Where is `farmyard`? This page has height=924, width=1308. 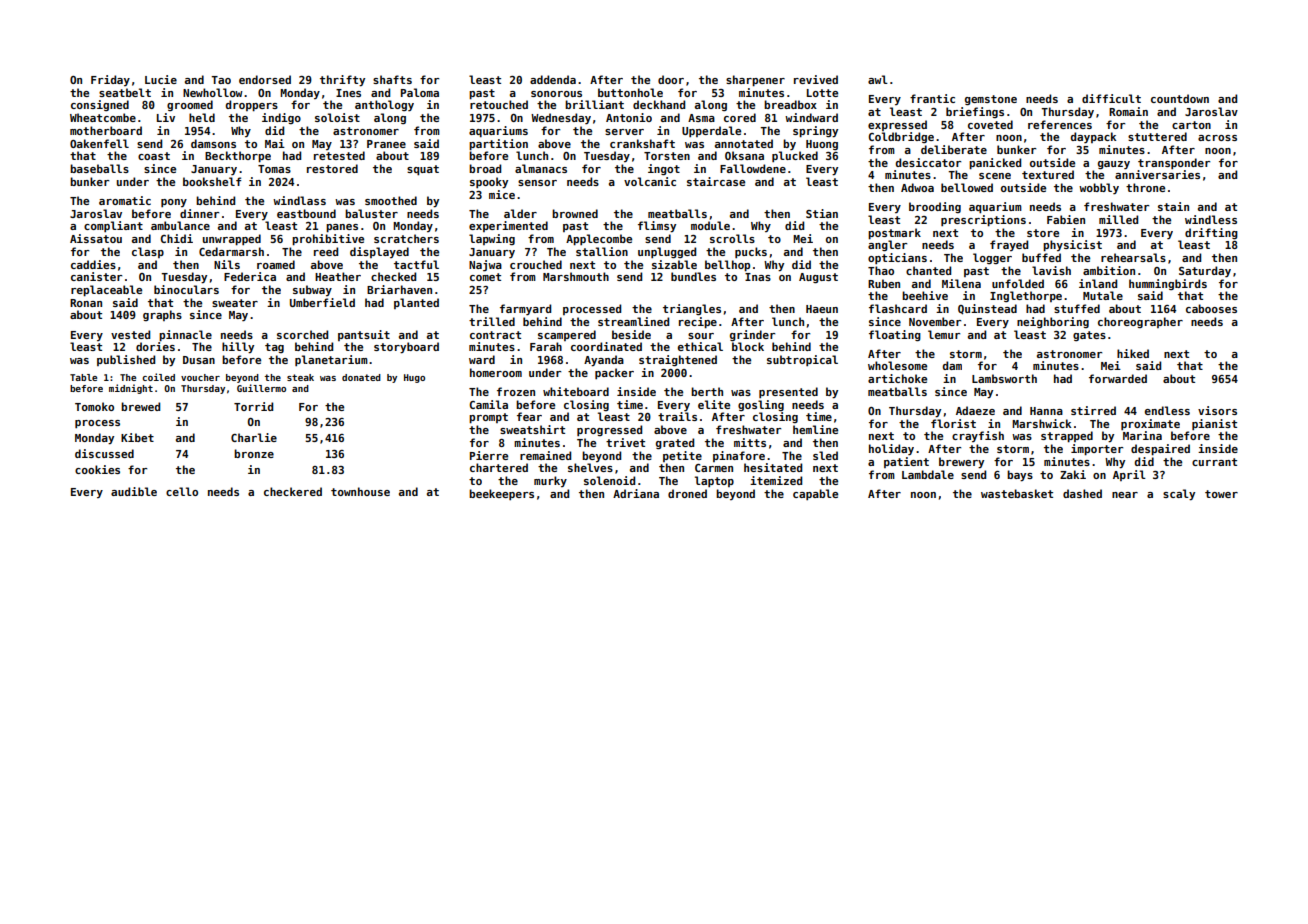
farmyard is located at coordinates (525, 309).
